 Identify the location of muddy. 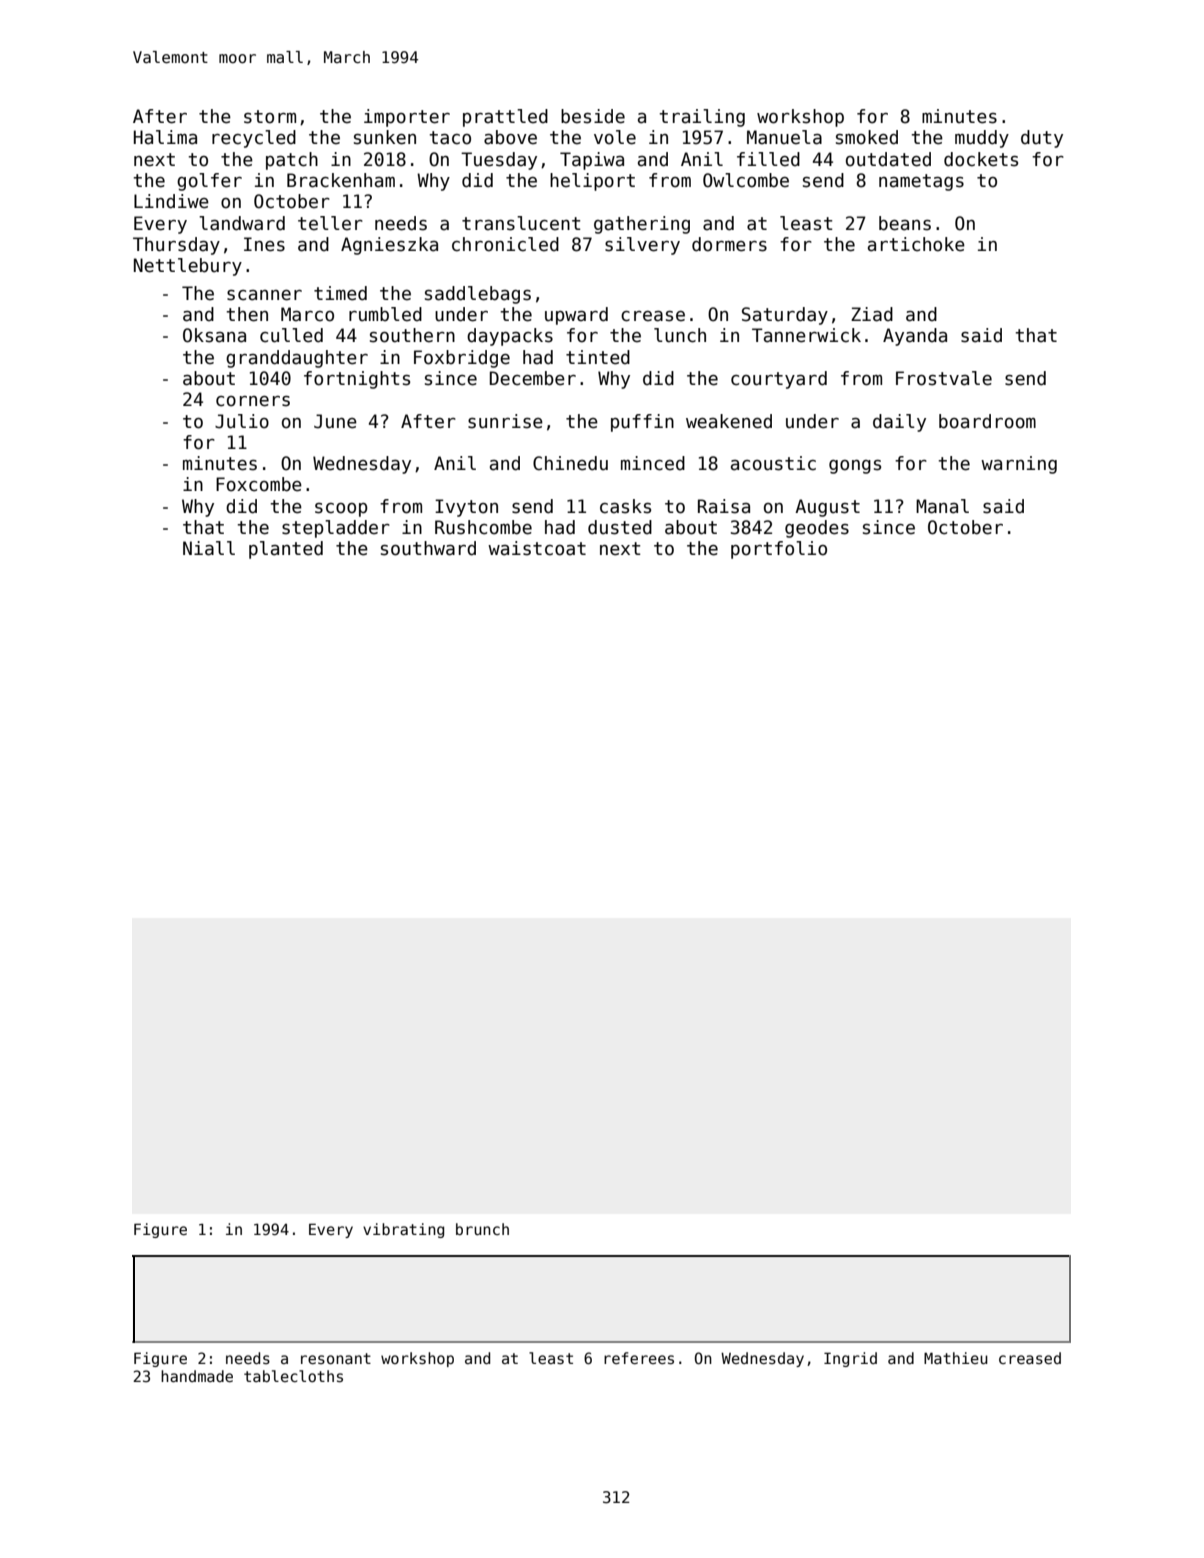
(982, 139).
